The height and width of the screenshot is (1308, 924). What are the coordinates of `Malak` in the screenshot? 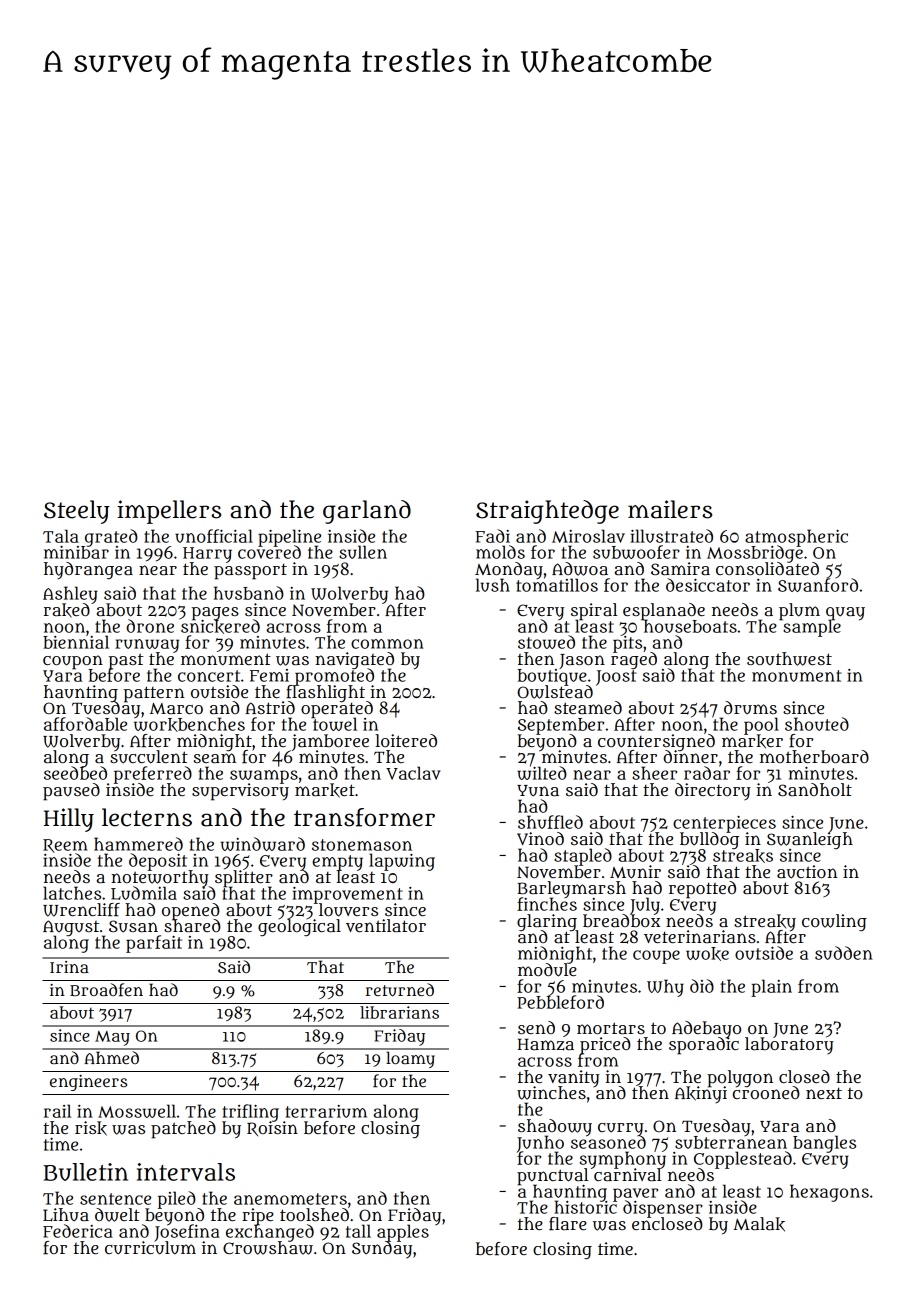 It's located at (759, 1224).
